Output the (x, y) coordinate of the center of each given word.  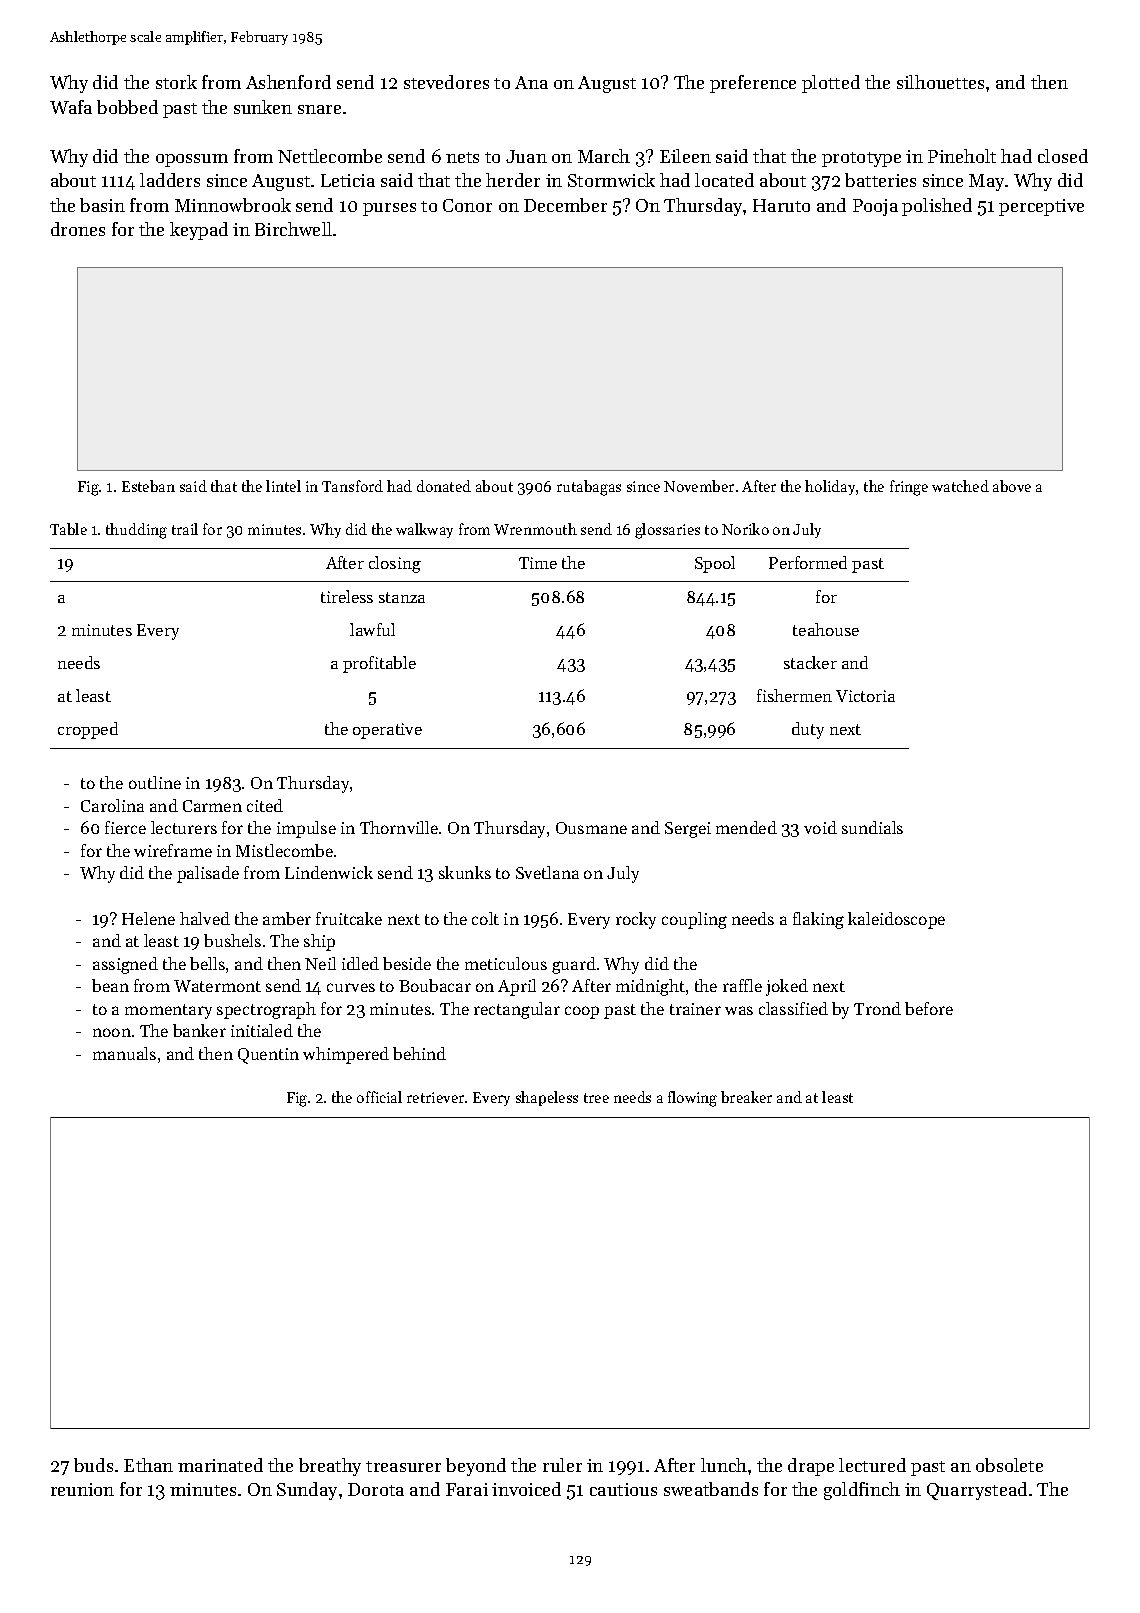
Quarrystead (977, 1491)
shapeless (547, 1098)
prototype (861, 159)
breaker (746, 1097)
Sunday (307, 1491)
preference (753, 84)
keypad (199, 231)
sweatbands (711, 1489)
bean (110, 985)
